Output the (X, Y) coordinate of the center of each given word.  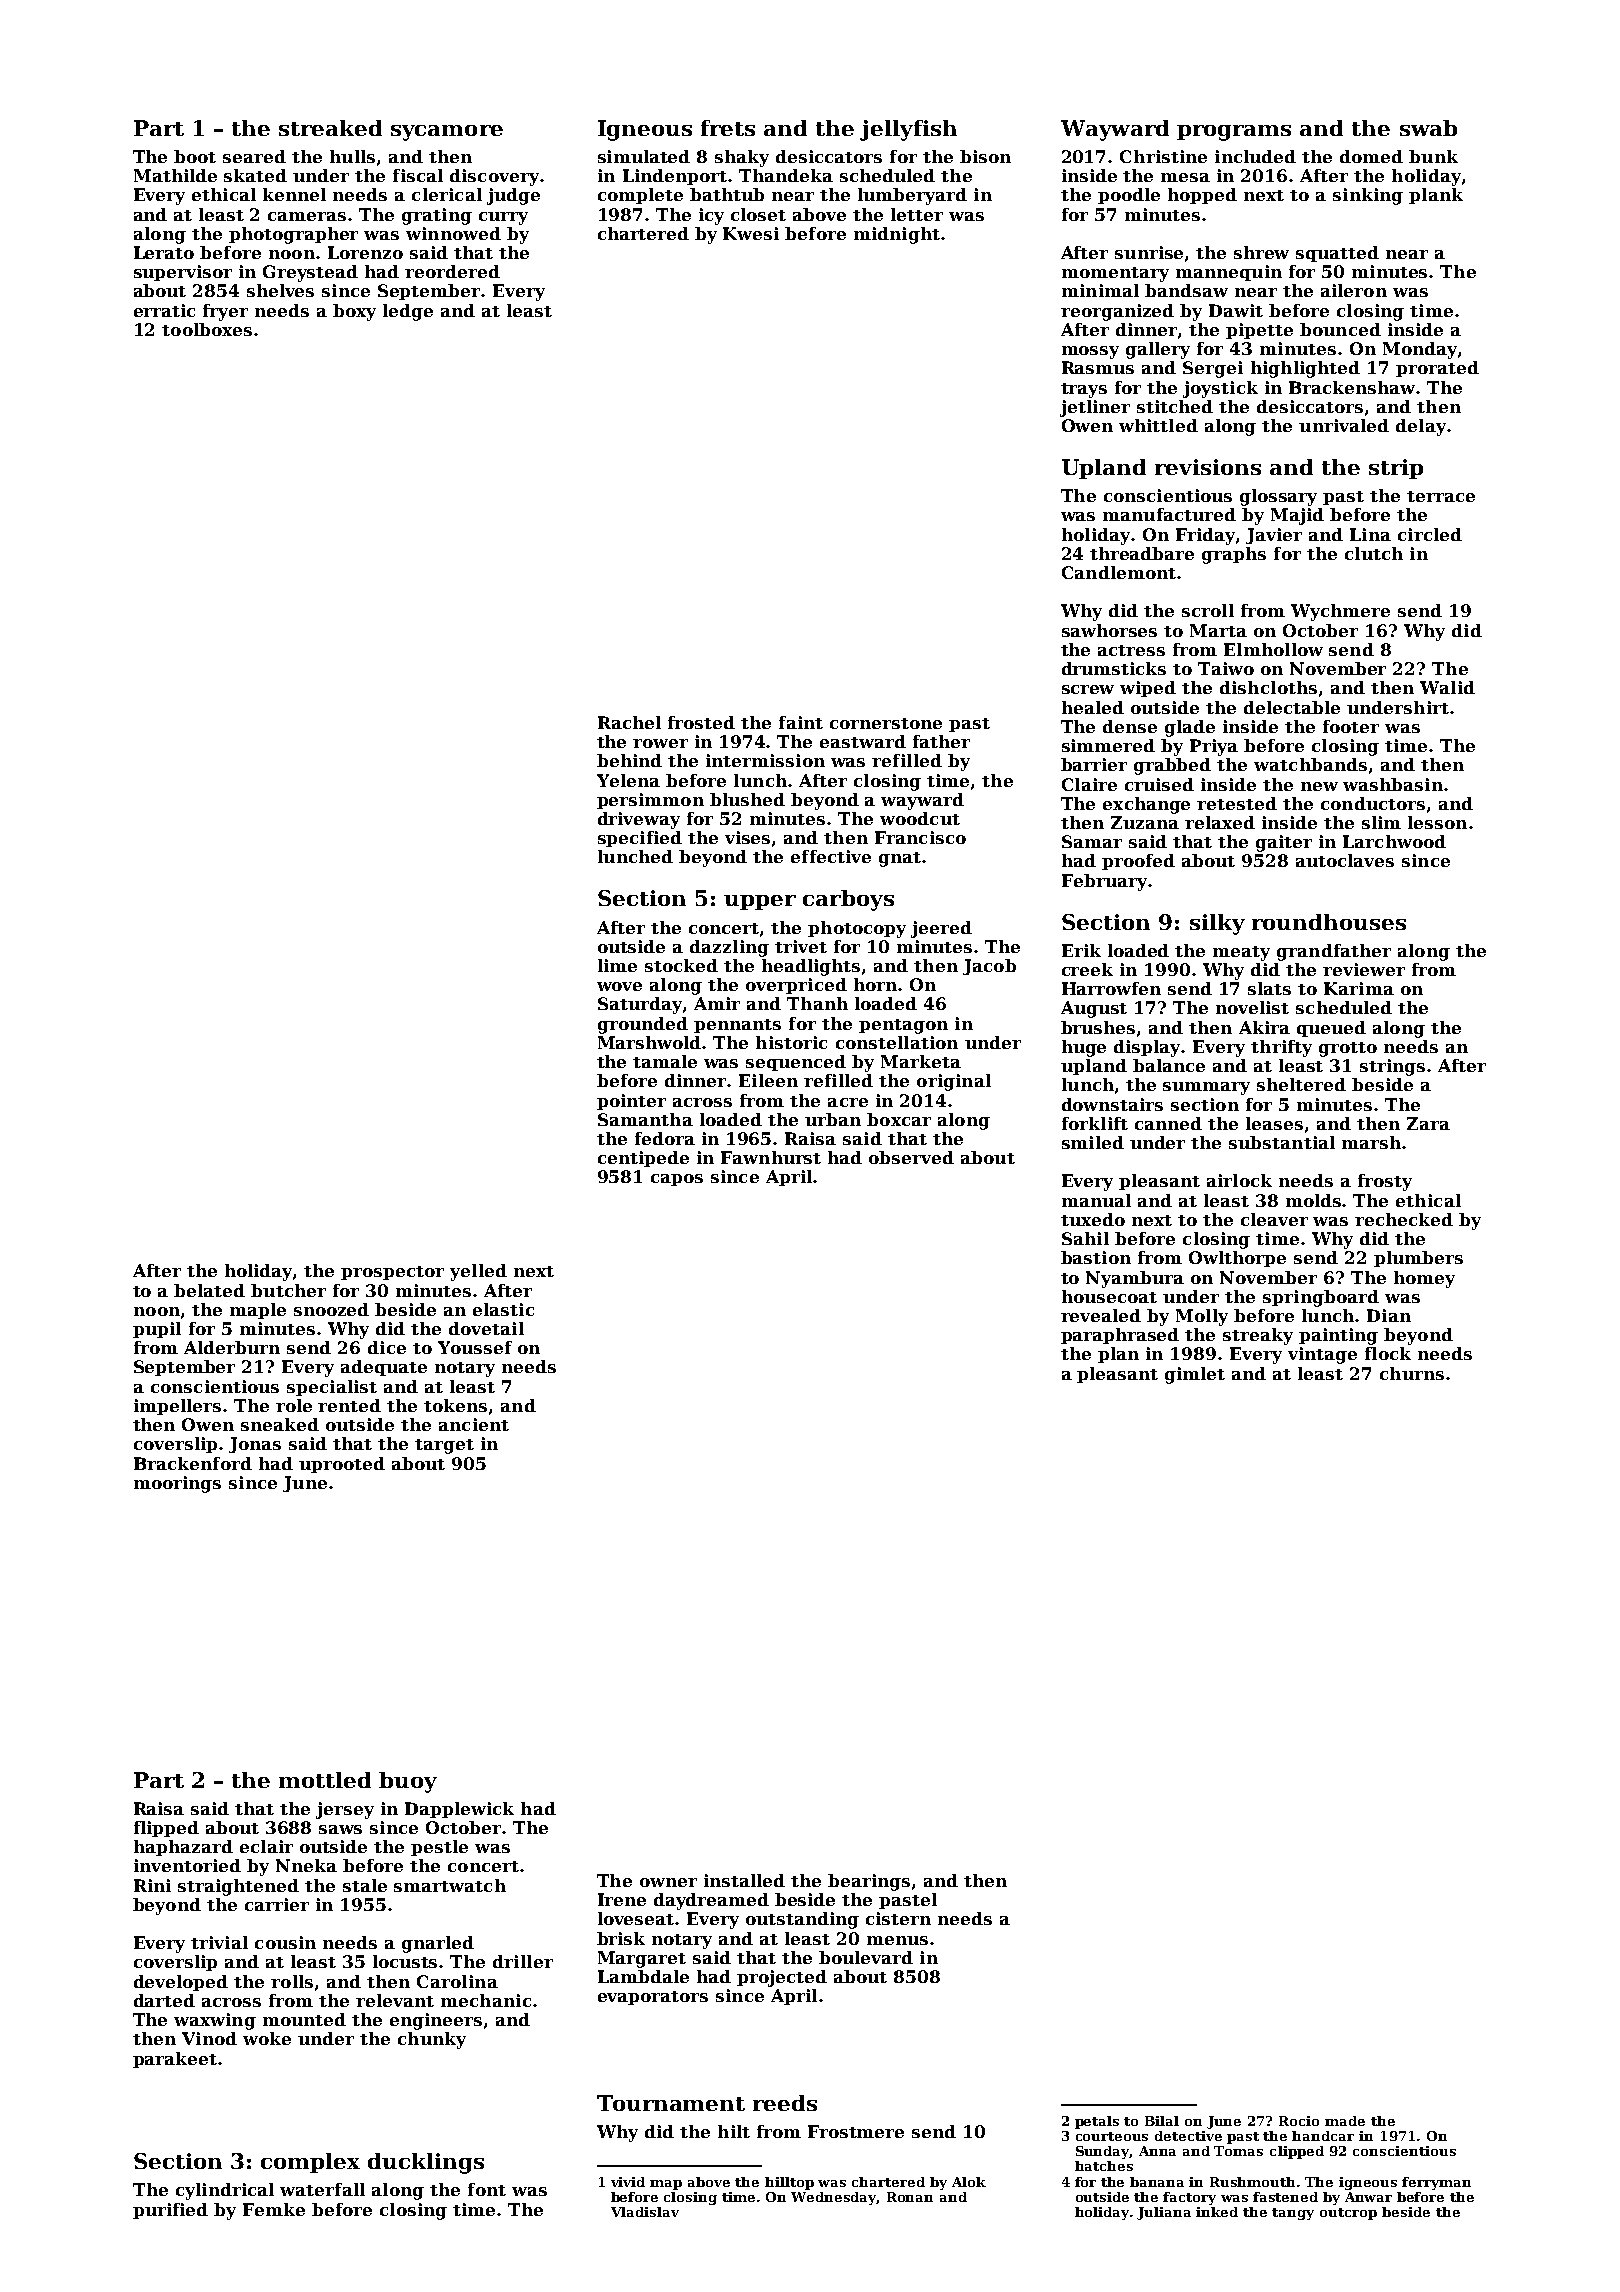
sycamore (447, 133)
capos (677, 1180)
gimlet (1195, 1375)
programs (1234, 133)
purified (170, 2211)
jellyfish (908, 130)
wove (619, 986)
